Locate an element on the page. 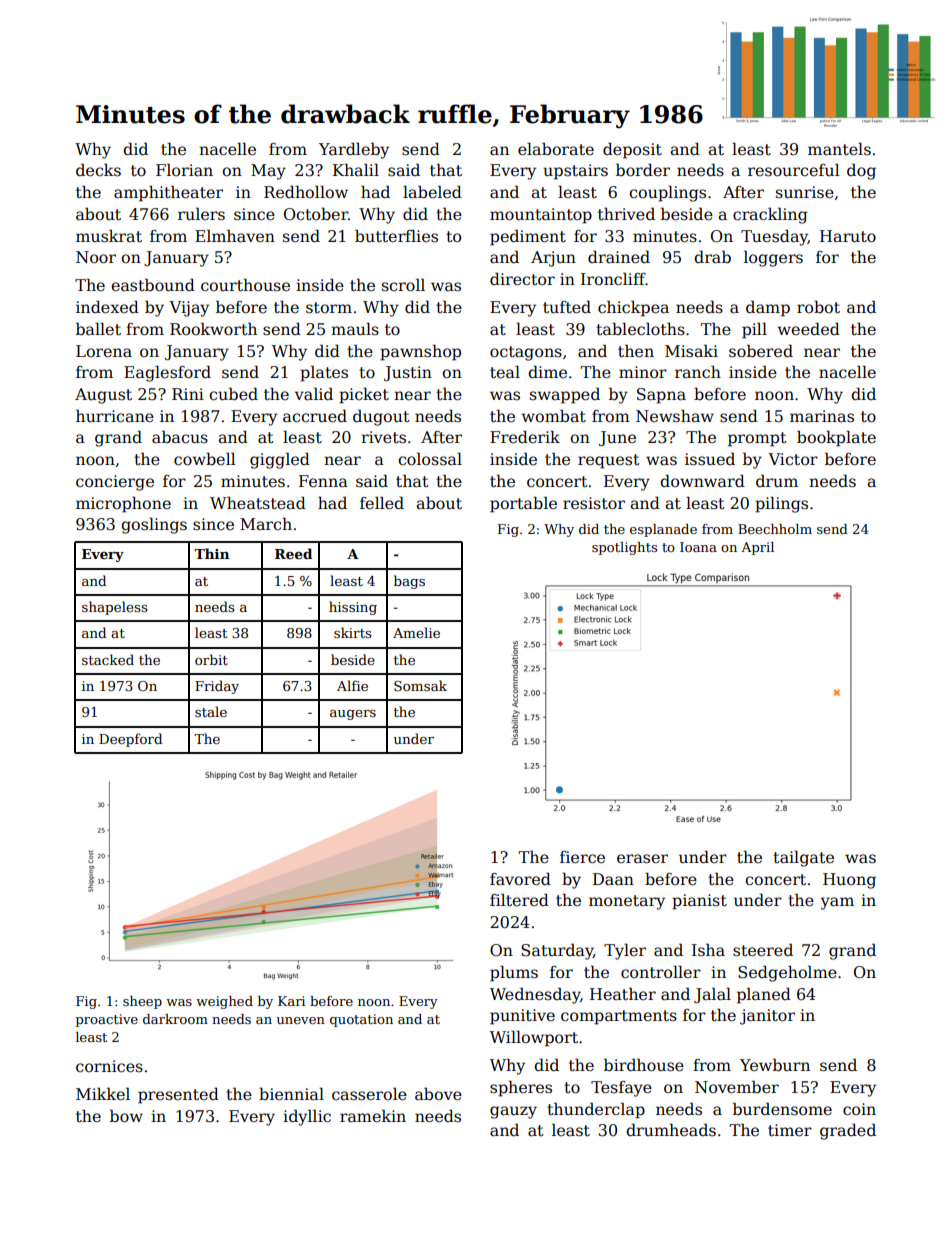 The image size is (952, 1233). idyllic is located at coordinates (307, 1117).
